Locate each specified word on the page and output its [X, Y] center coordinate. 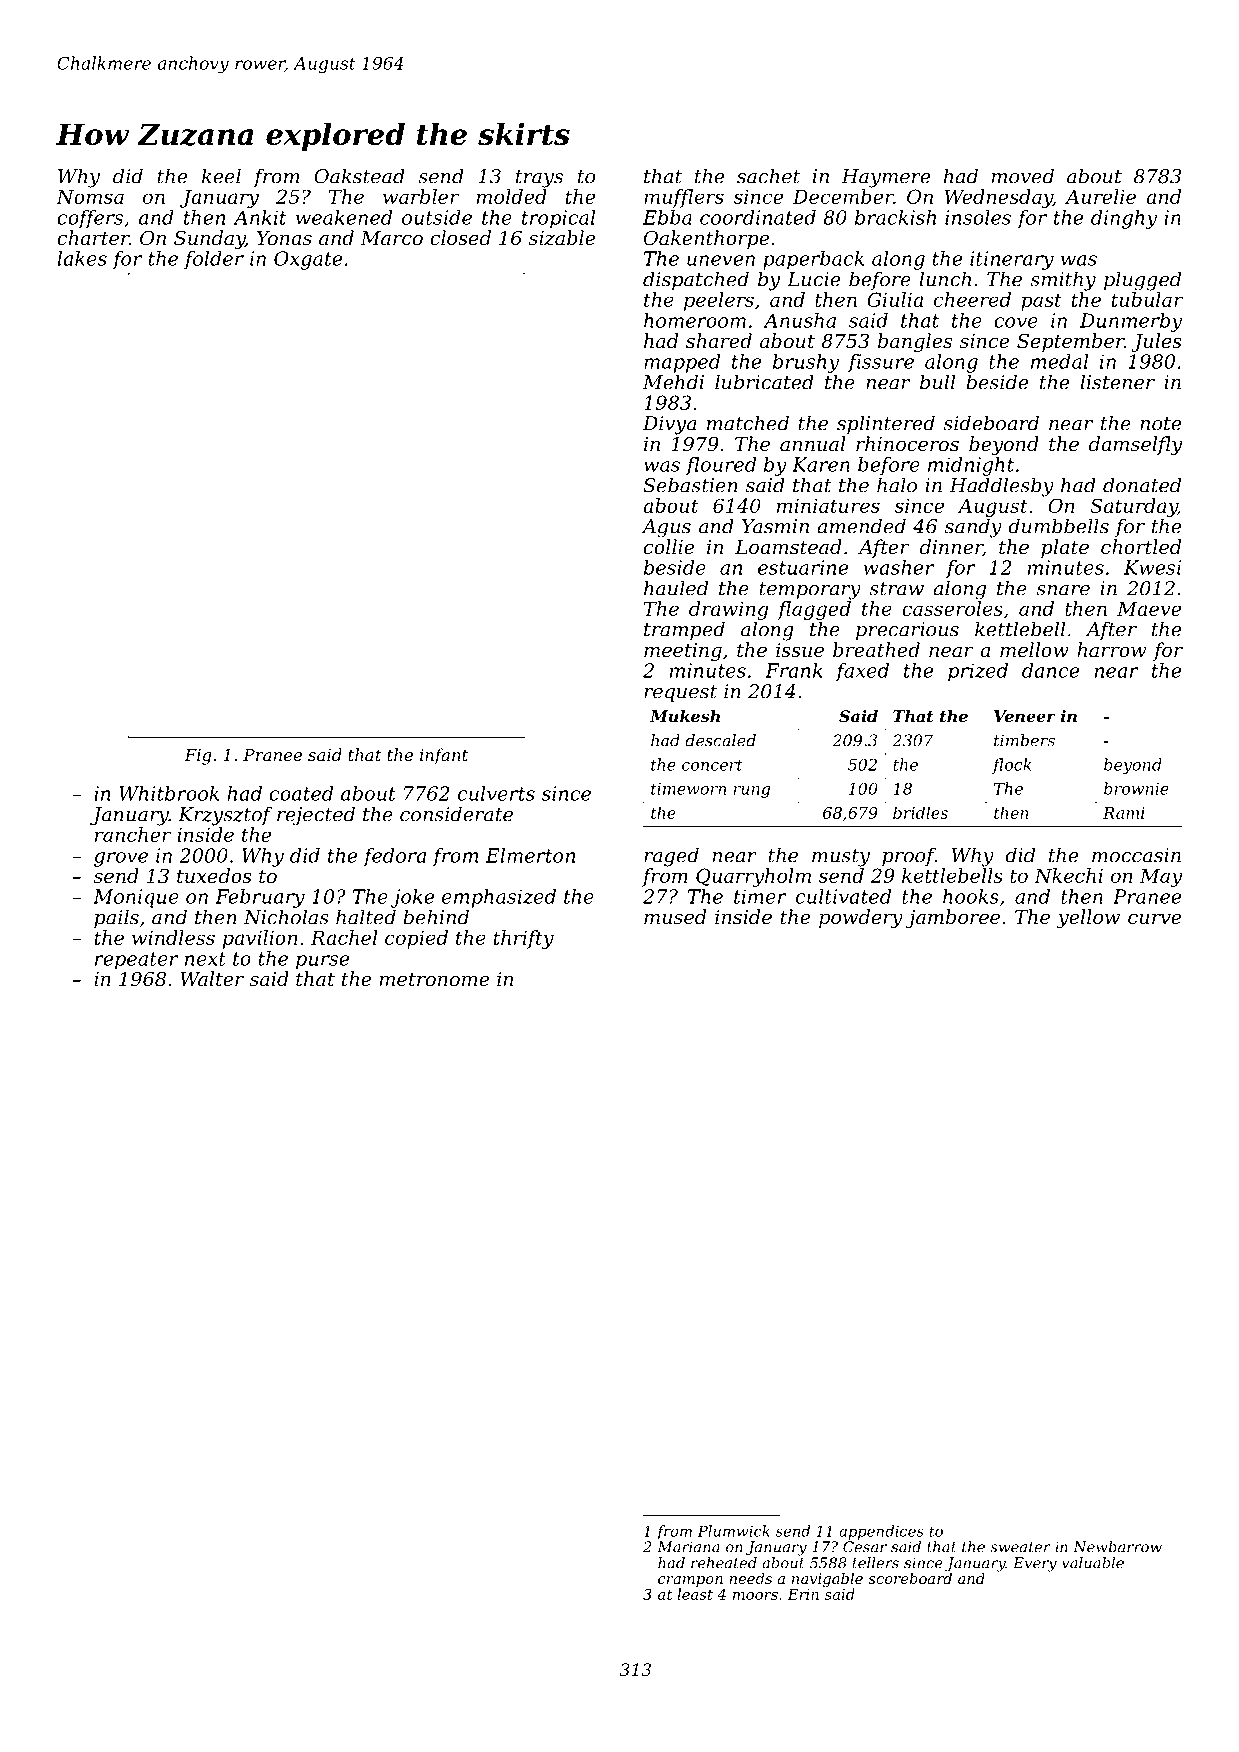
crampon [690, 1581]
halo [897, 485]
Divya [670, 425]
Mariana [688, 1547]
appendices [881, 1532]
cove [1016, 322]
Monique [136, 898]
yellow [1088, 919]
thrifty [523, 939]
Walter [212, 978]
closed [460, 237]
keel [221, 176]
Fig [197, 757]
